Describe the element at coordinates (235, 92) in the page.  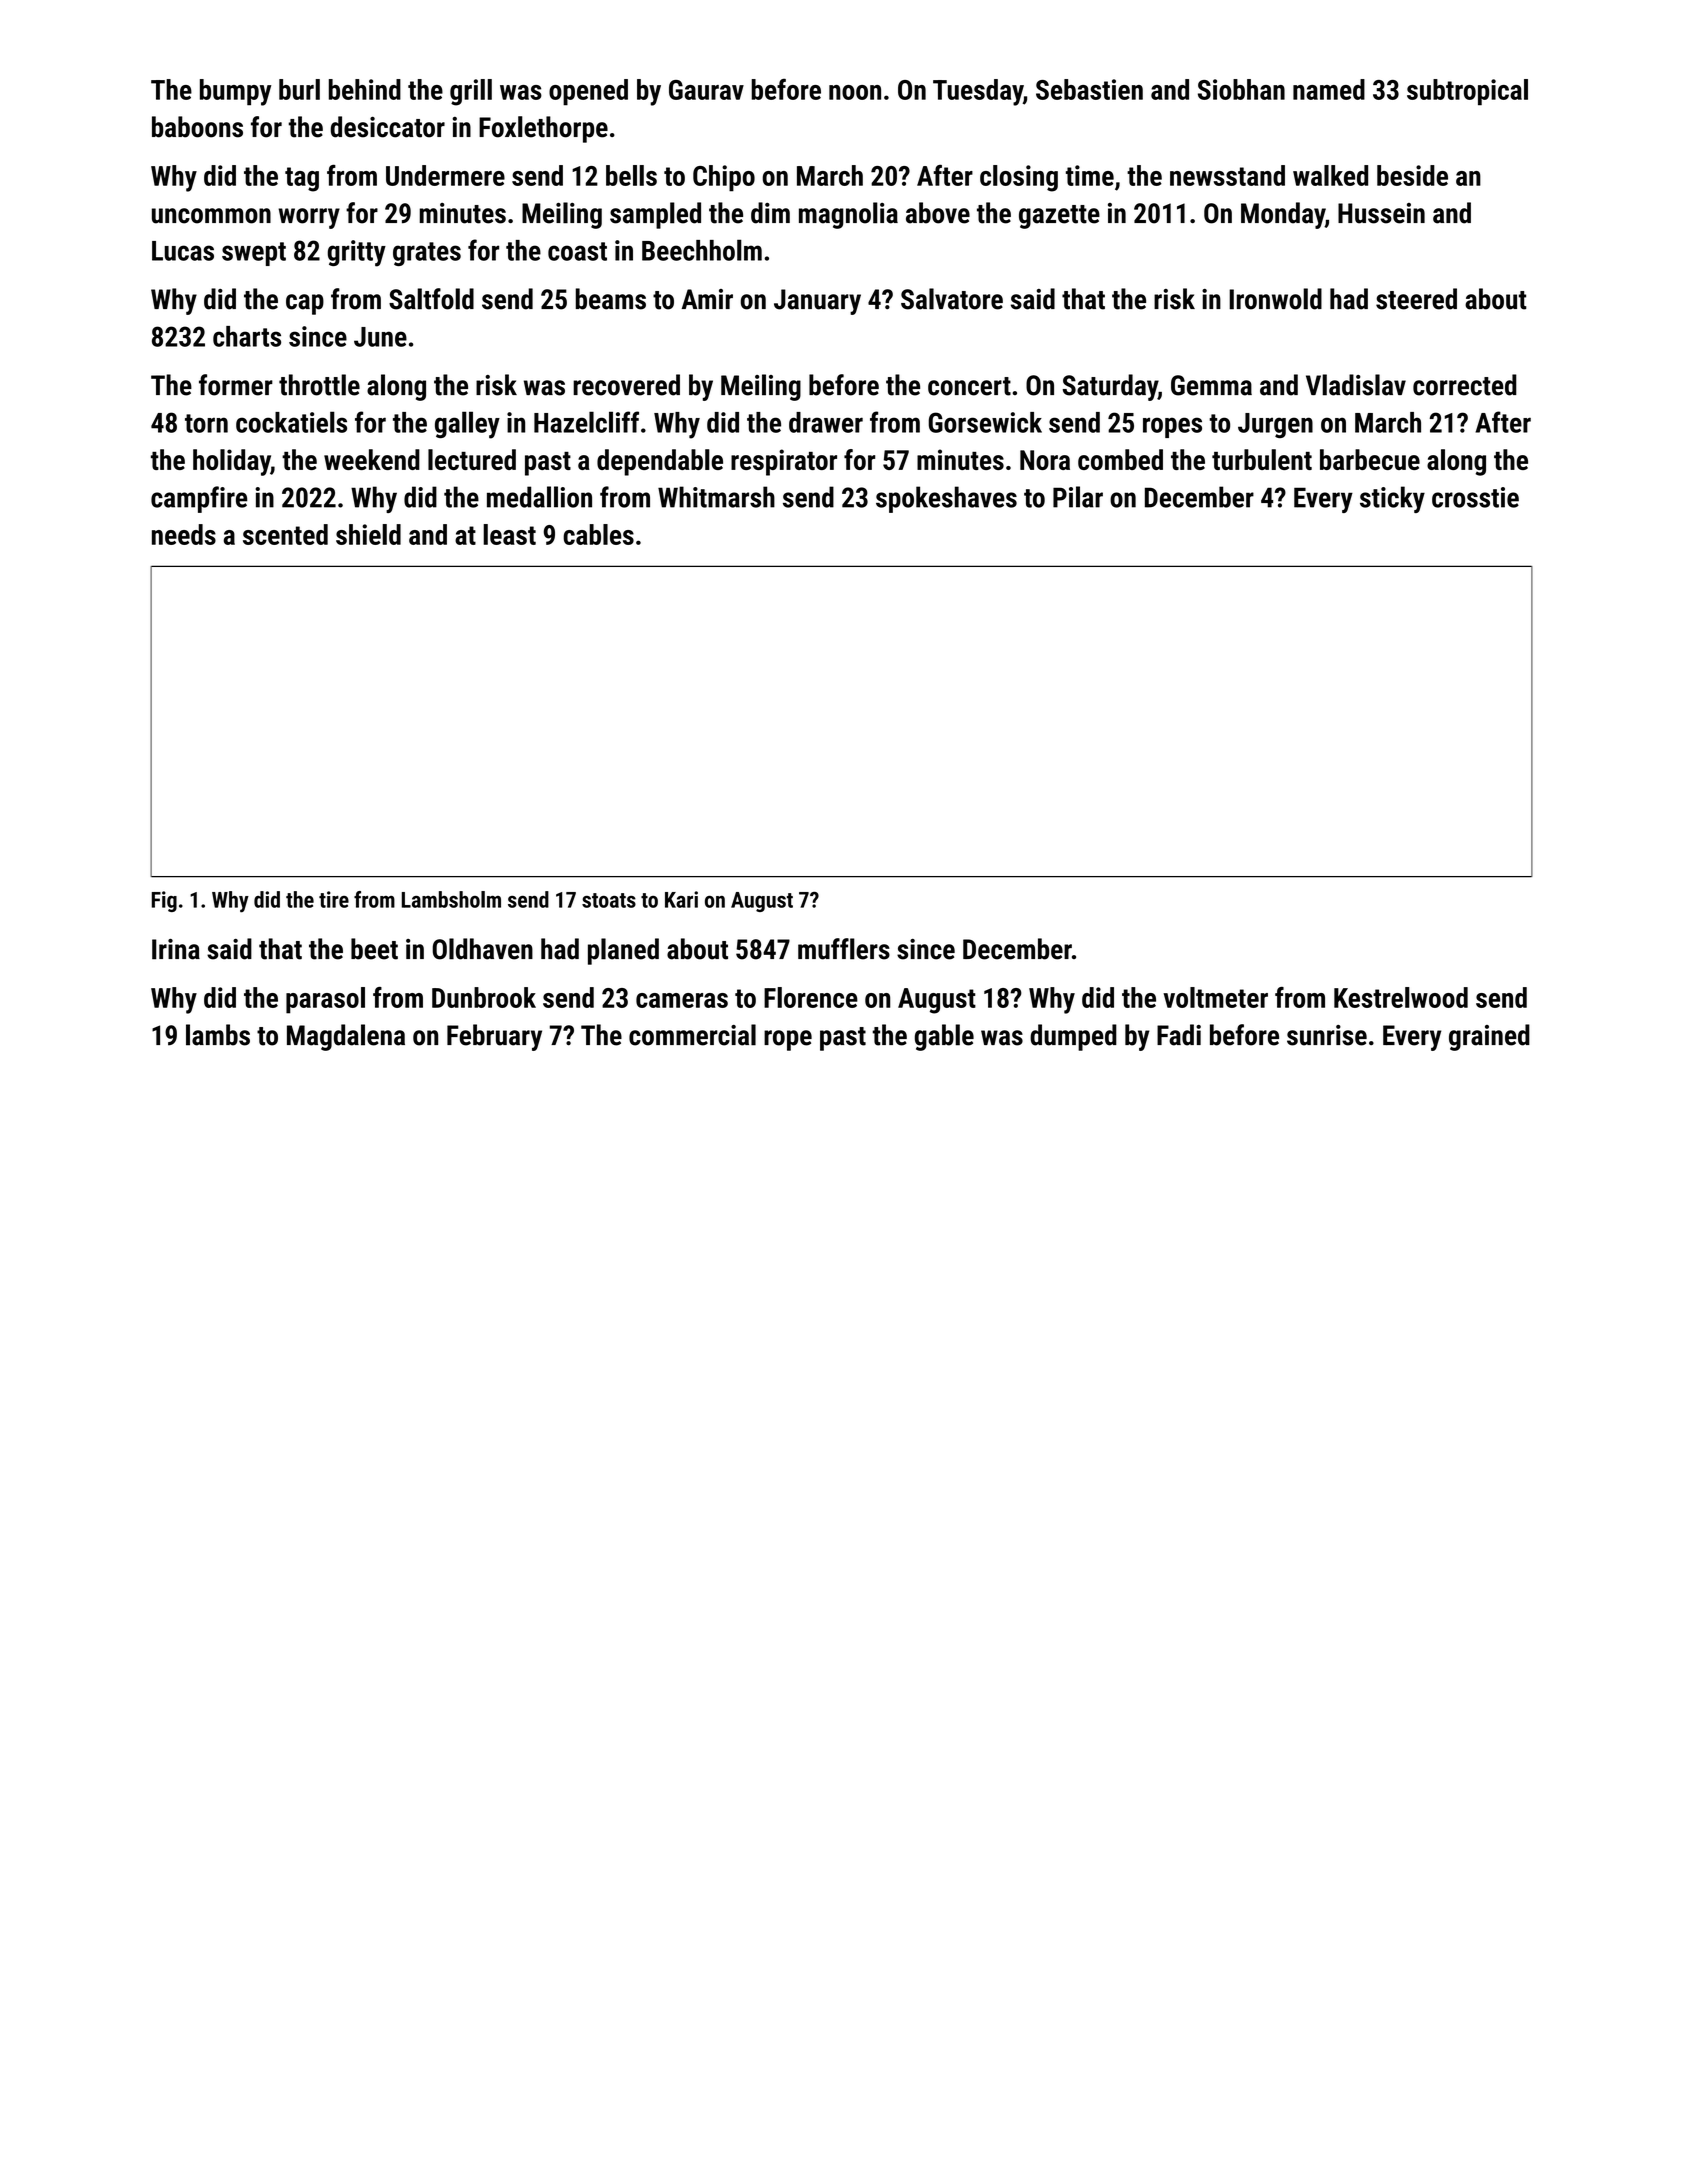
I see `bumpy` at that location.
